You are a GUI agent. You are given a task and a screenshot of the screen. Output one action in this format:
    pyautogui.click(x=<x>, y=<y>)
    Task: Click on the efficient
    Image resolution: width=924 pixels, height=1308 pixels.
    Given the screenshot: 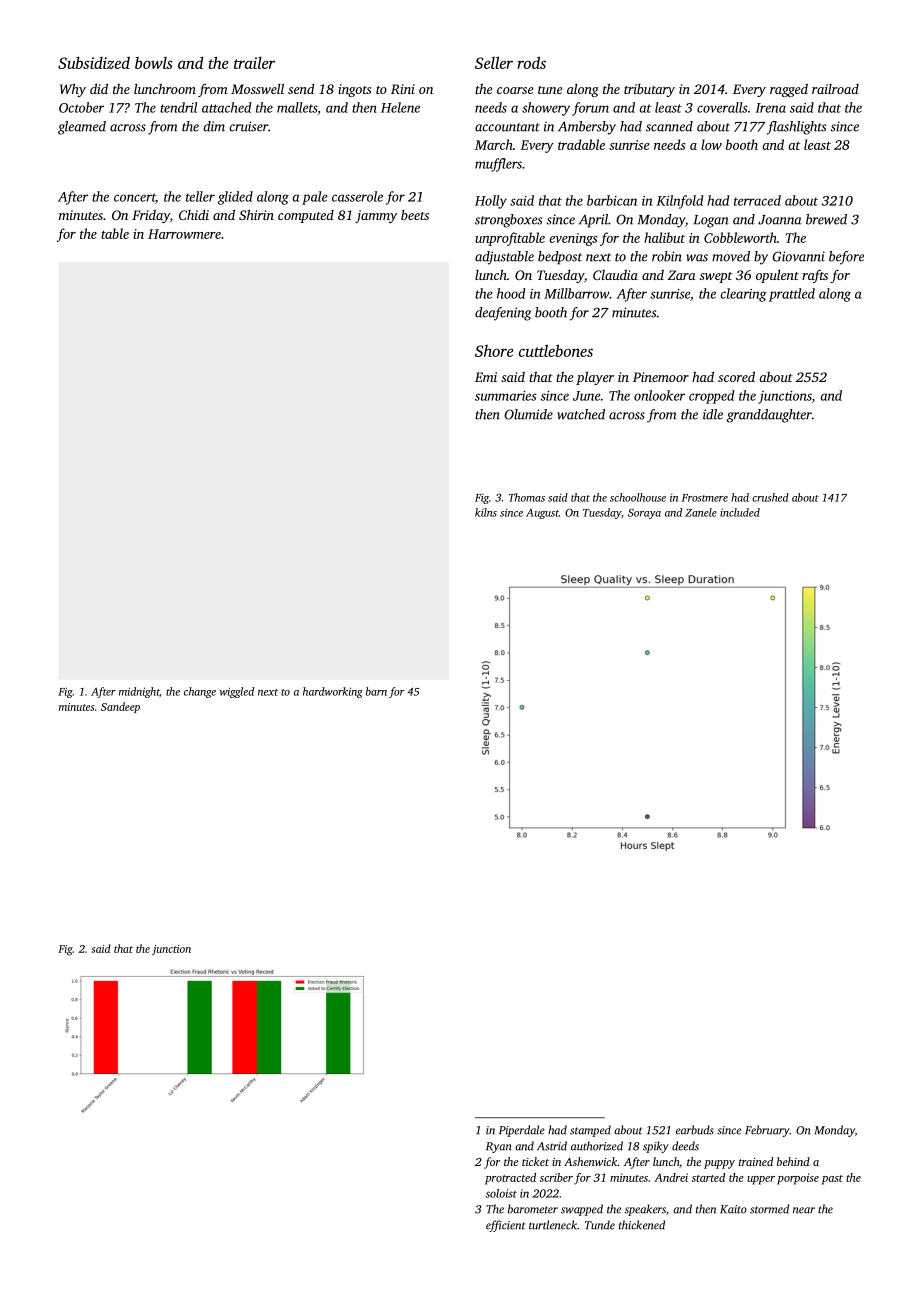 What is the action you would take?
    pyautogui.click(x=505, y=1226)
